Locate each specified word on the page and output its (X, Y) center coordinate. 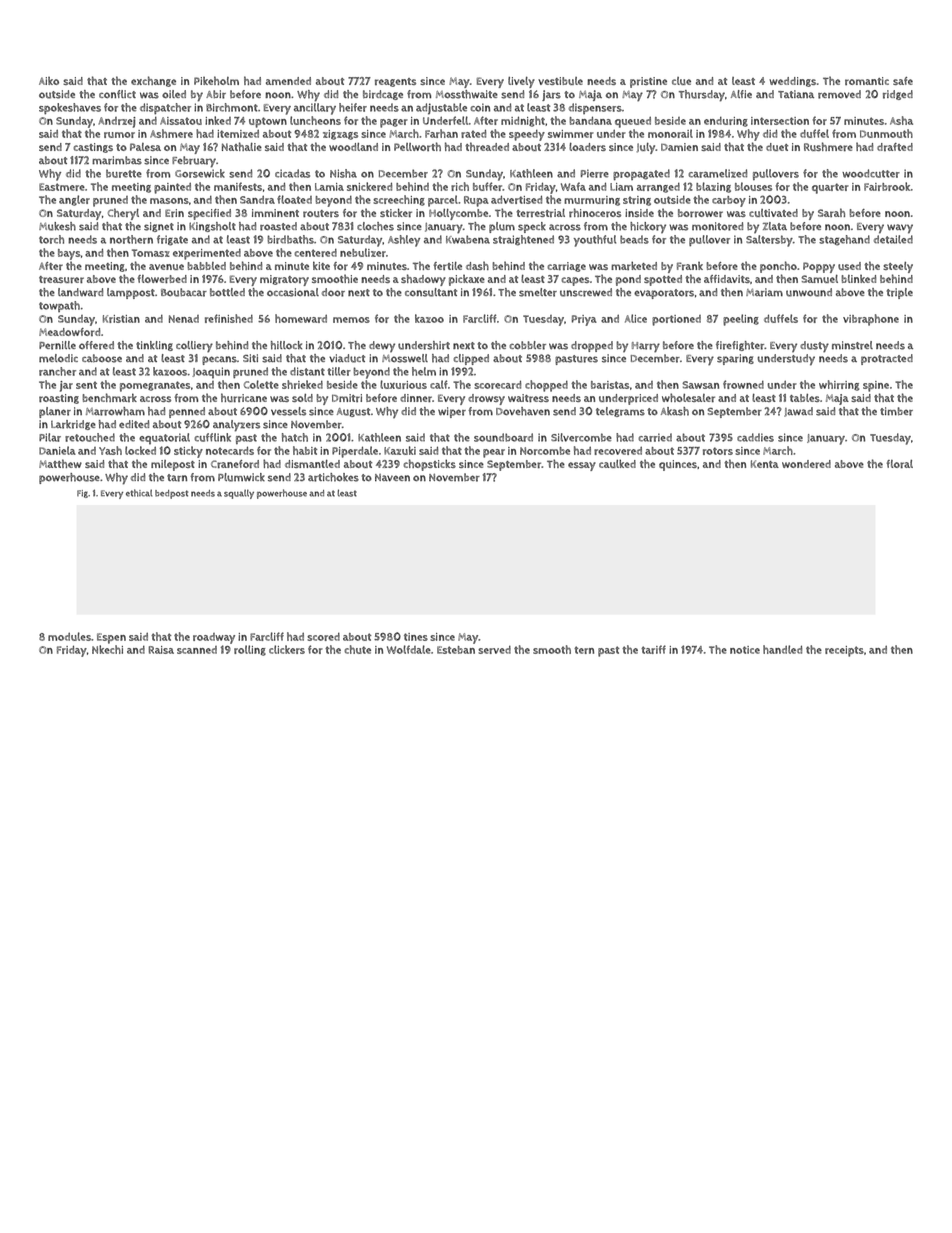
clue (681, 81)
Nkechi (107, 649)
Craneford (235, 464)
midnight (523, 121)
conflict (117, 94)
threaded (487, 146)
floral (900, 464)
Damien (679, 147)
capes (575, 281)
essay (582, 466)
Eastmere (62, 187)
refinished (229, 318)
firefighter (740, 346)
